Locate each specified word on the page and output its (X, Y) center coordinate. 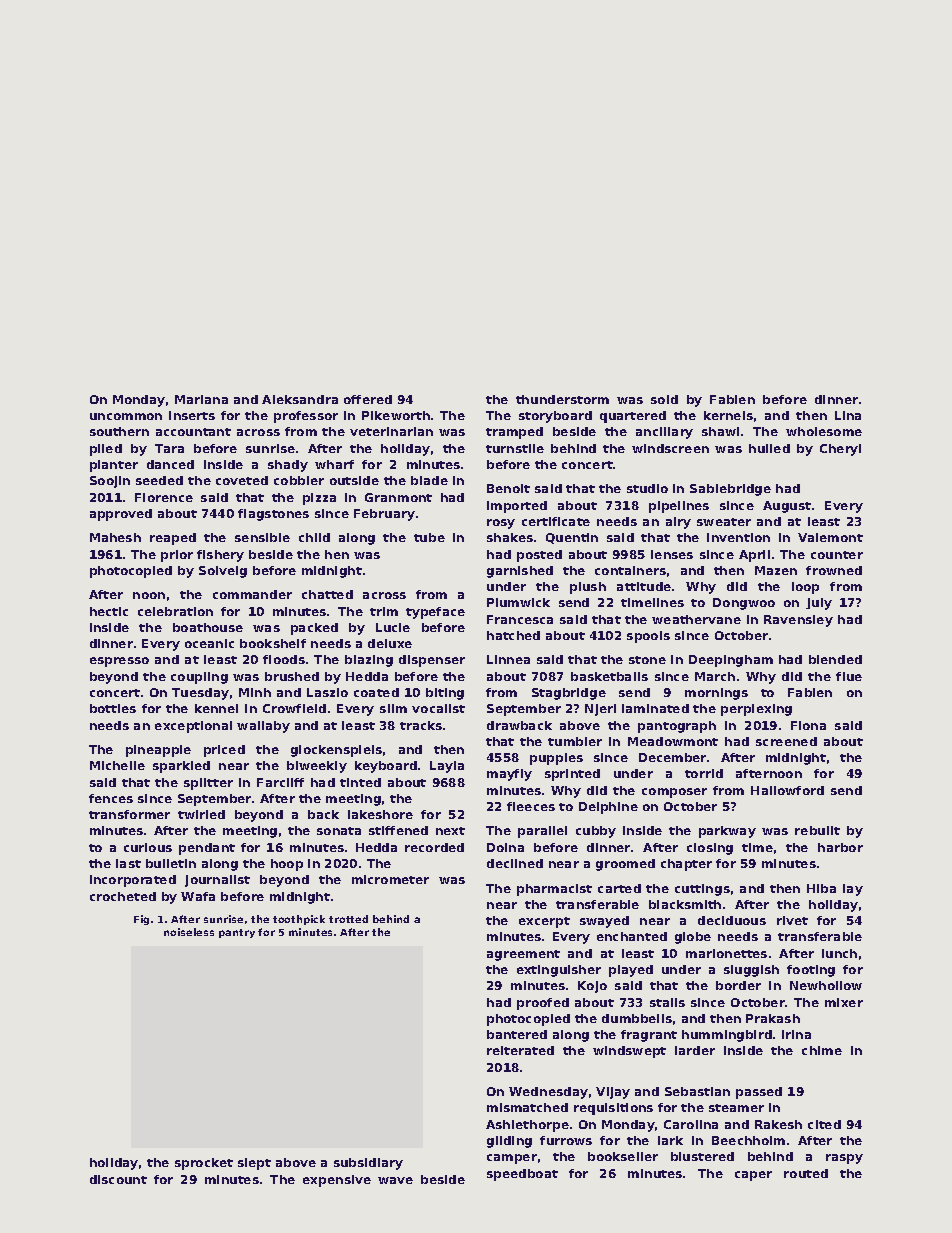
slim (393, 708)
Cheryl (840, 450)
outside (354, 480)
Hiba (821, 888)
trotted (348, 919)
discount (118, 1179)
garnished (520, 572)
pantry (237, 933)
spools (648, 637)
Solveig (223, 572)
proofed (543, 1004)
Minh (255, 692)
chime (822, 1050)
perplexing (756, 710)
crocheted (123, 896)
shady (288, 466)
